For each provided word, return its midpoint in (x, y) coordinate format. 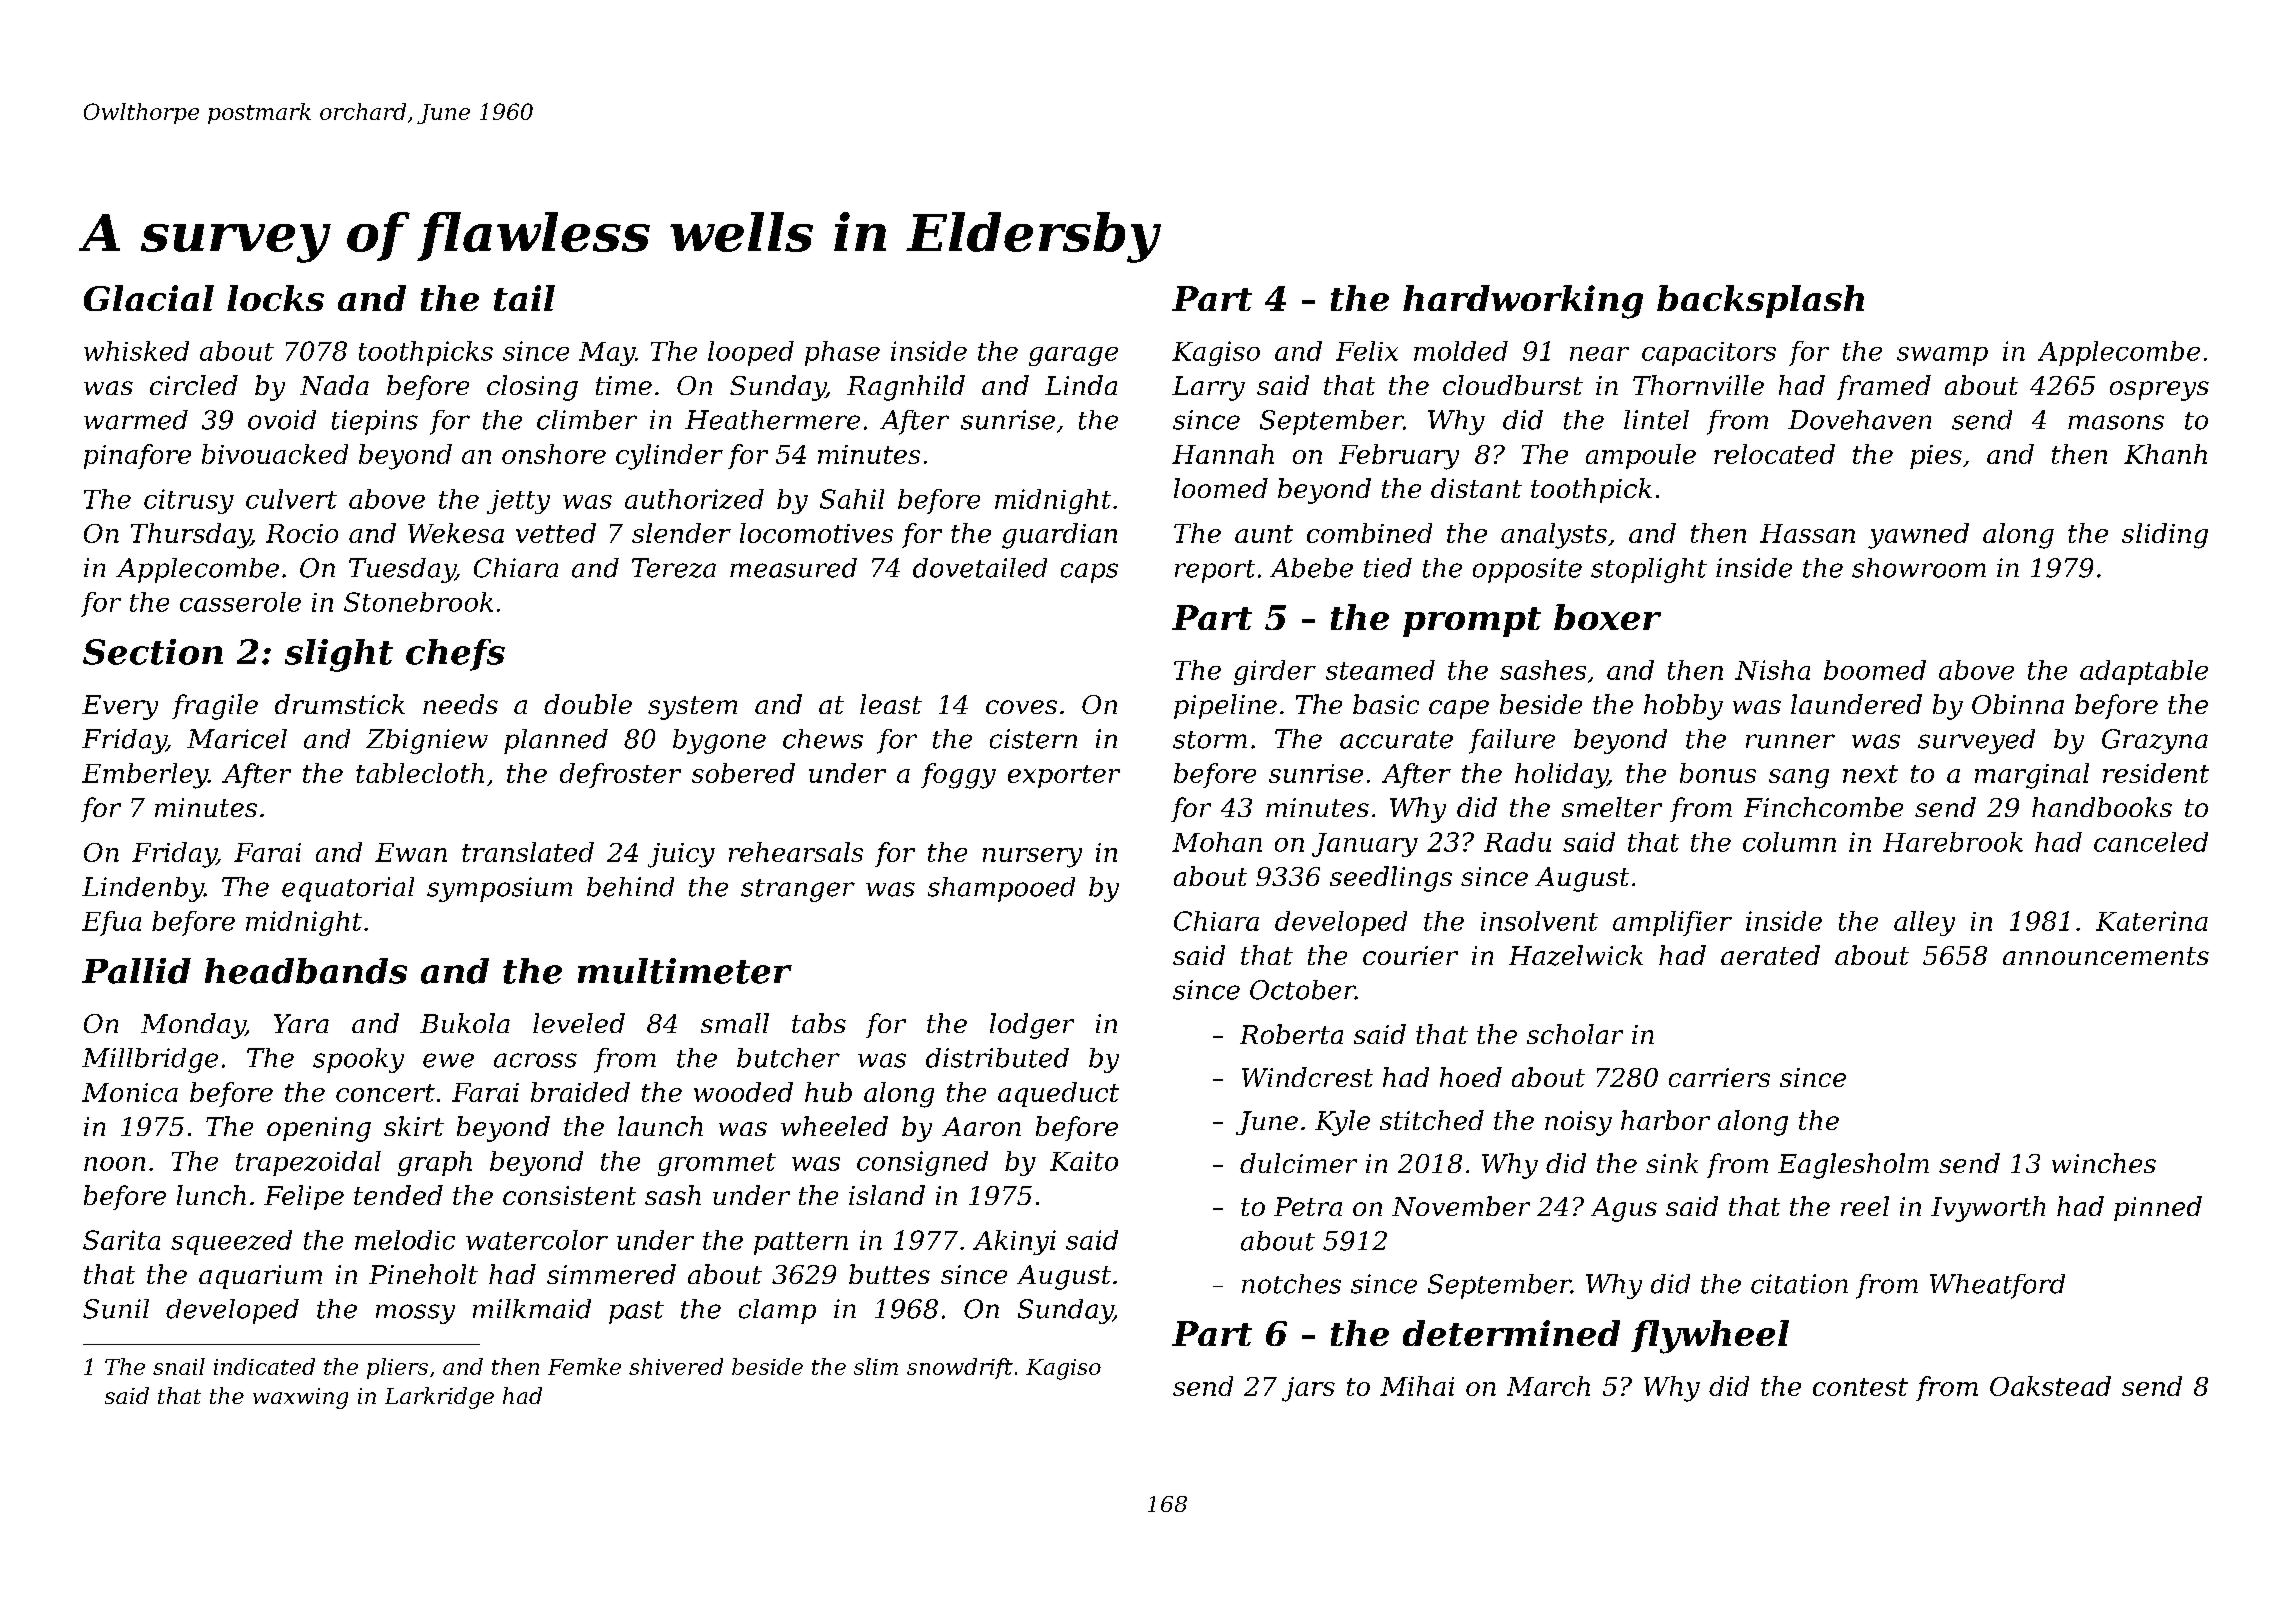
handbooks (2102, 807)
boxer (1607, 617)
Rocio (302, 533)
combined (1369, 533)
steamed (1380, 670)
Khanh (2165, 454)
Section (153, 652)
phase (842, 353)
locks (275, 298)
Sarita (121, 1240)
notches (1291, 1284)
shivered (676, 1366)
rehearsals (796, 852)
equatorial (348, 889)
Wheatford (1997, 1286)
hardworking (1523, 302)
